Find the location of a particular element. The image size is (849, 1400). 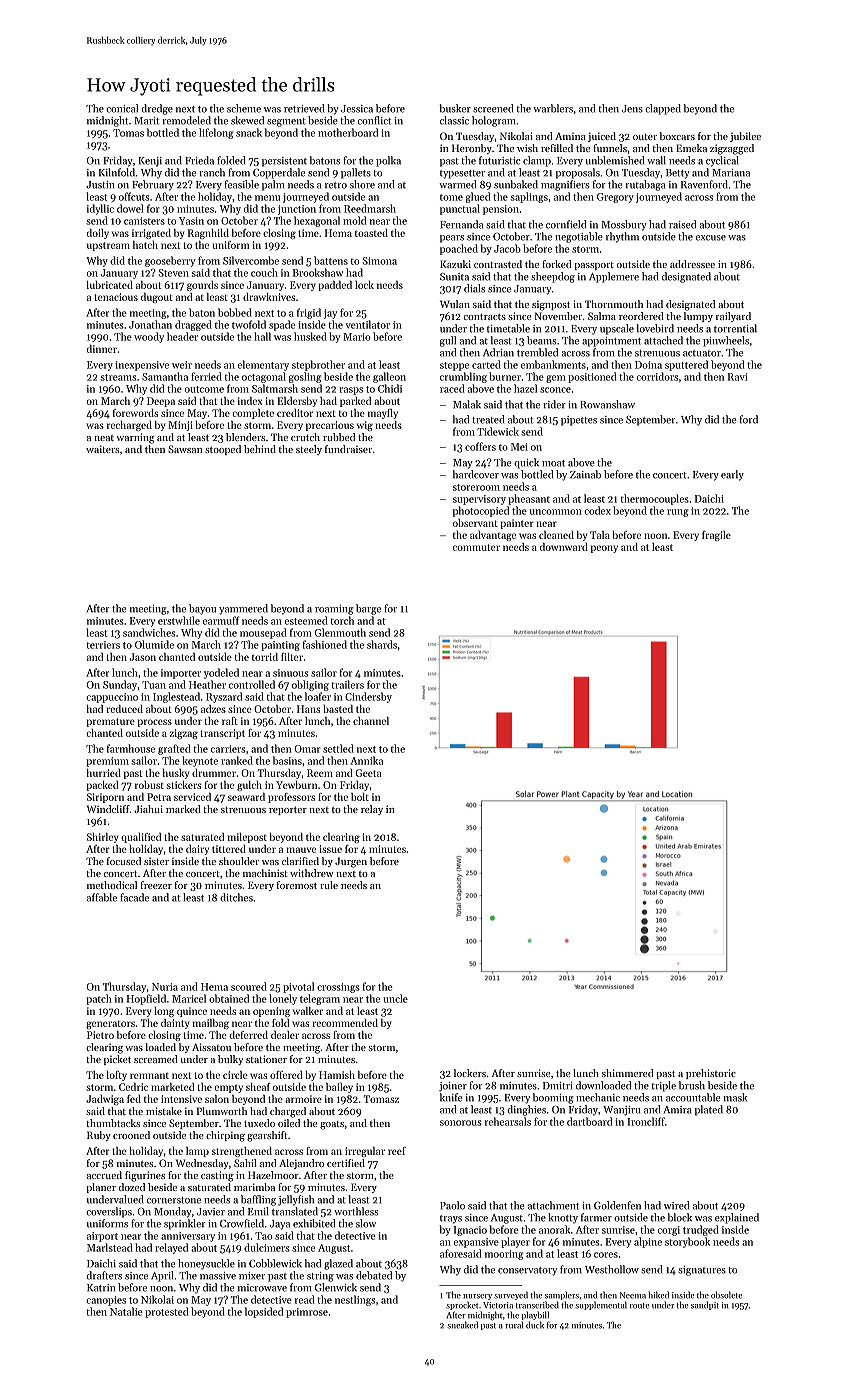

pheasant is located at coordinates (529, 499).
